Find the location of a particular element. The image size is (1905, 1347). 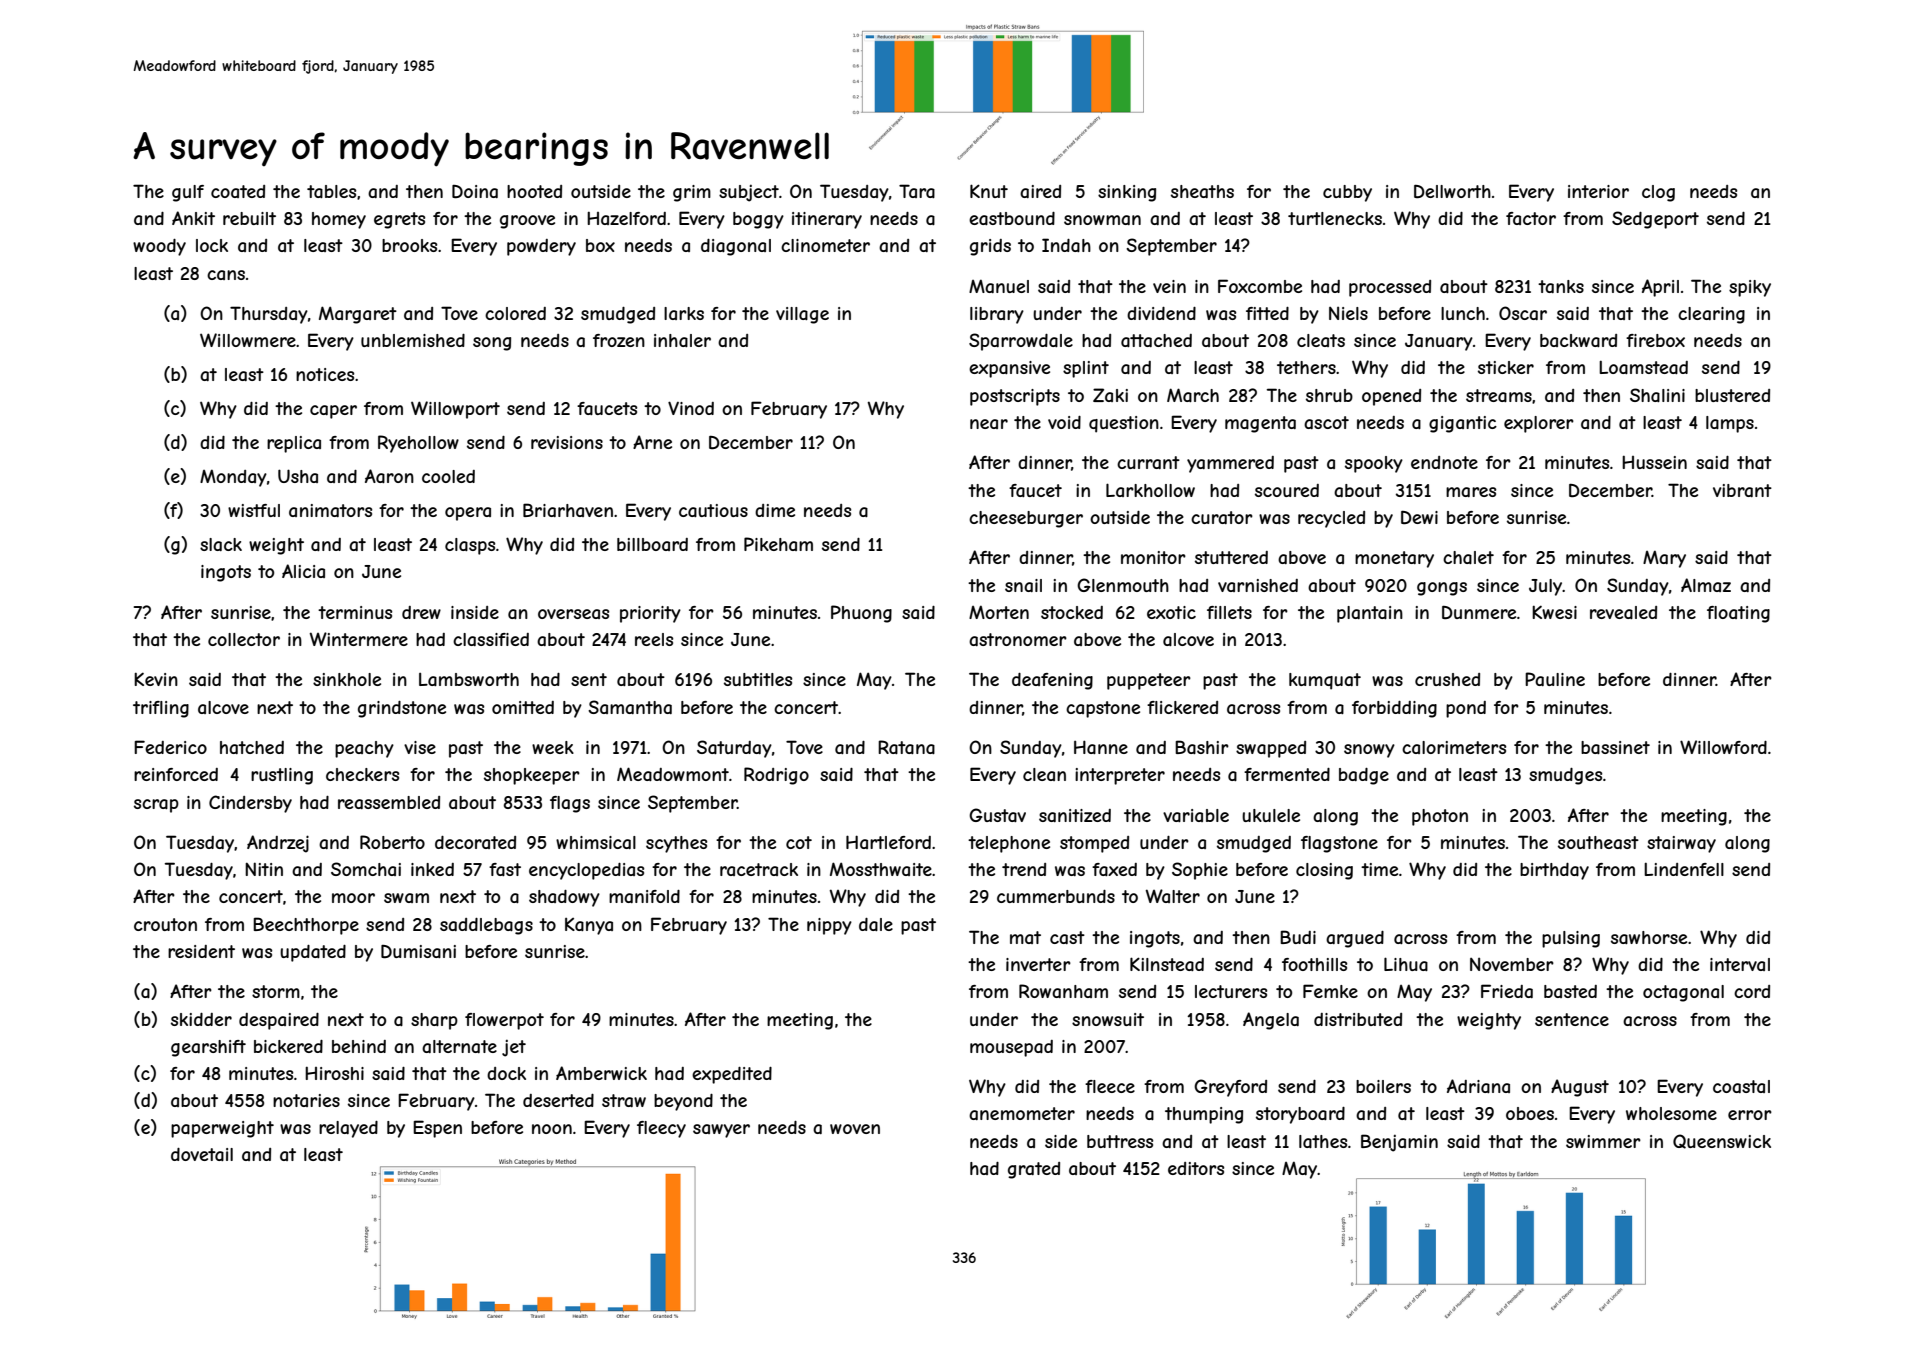

clasps is located at coordinates (470, 546).
